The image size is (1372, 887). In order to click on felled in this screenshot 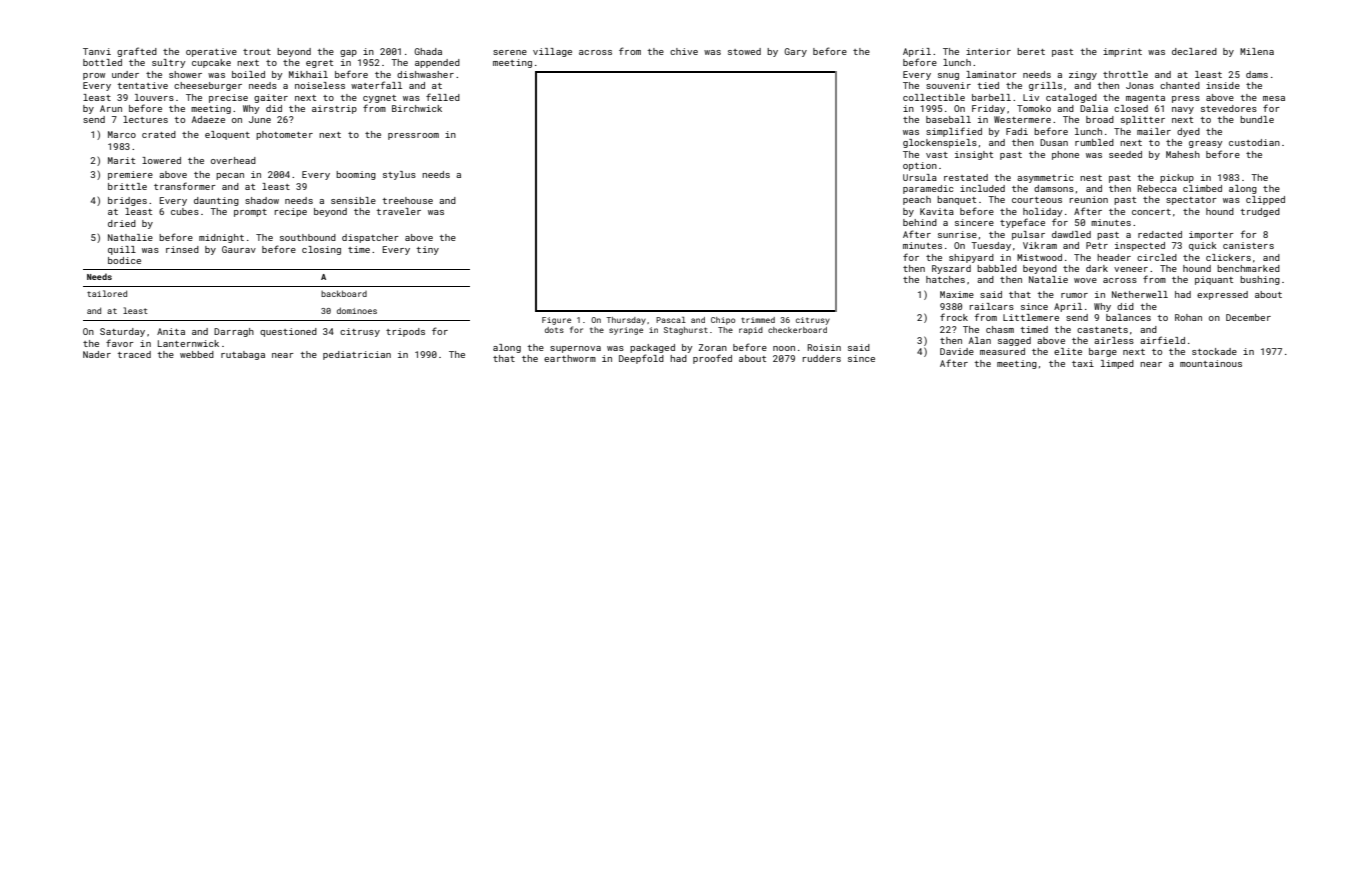, I will do `click(443, 97)`.
